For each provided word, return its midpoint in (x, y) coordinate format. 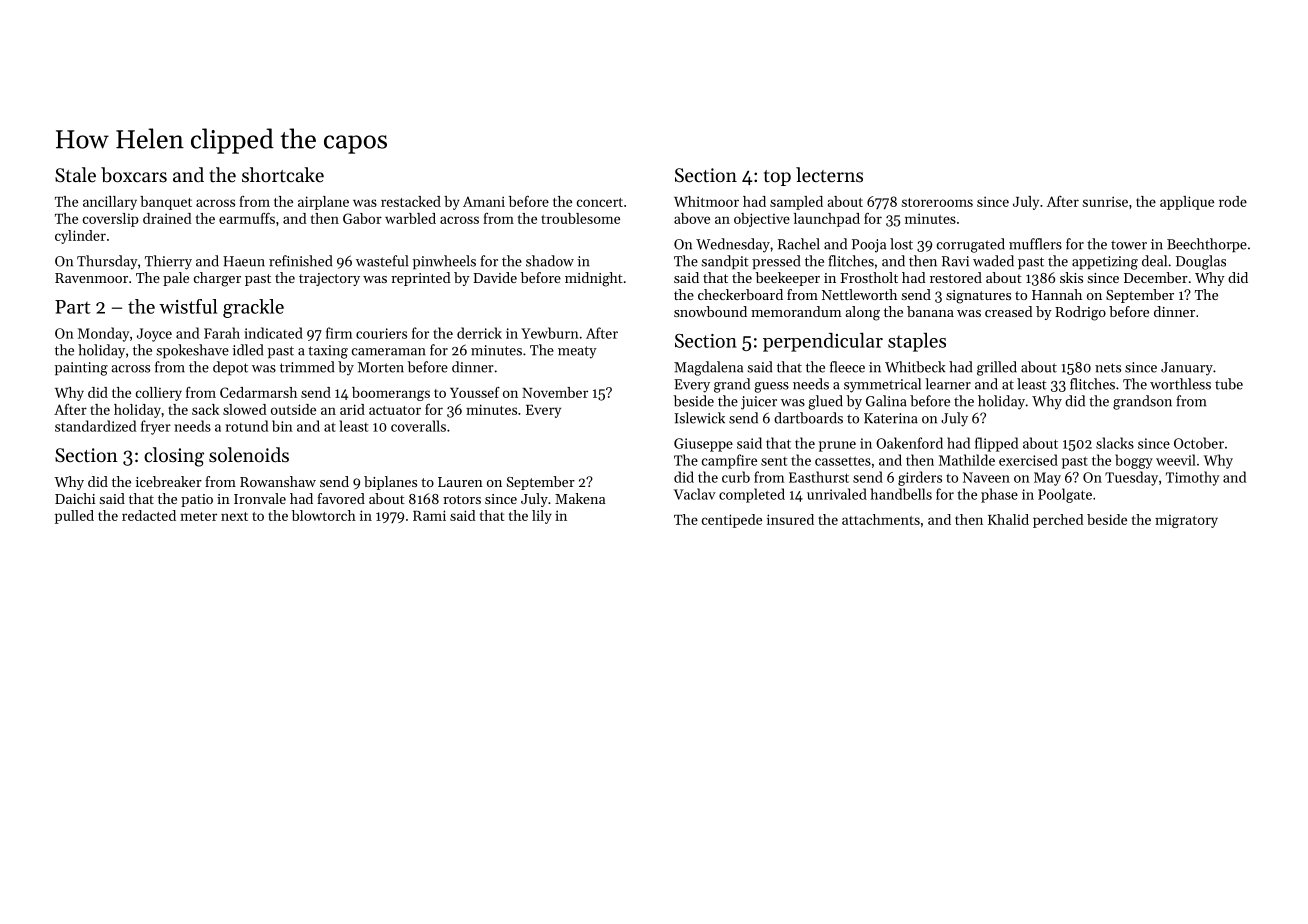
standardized (95, 426)
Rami (429, 515)
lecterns (829, 175)
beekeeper (788, 279)
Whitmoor (706, 201)
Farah (222, 333)
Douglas (1201, 262)
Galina (886, 401)
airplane (323, 203)
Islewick (699, 418)
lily (542, 517)
